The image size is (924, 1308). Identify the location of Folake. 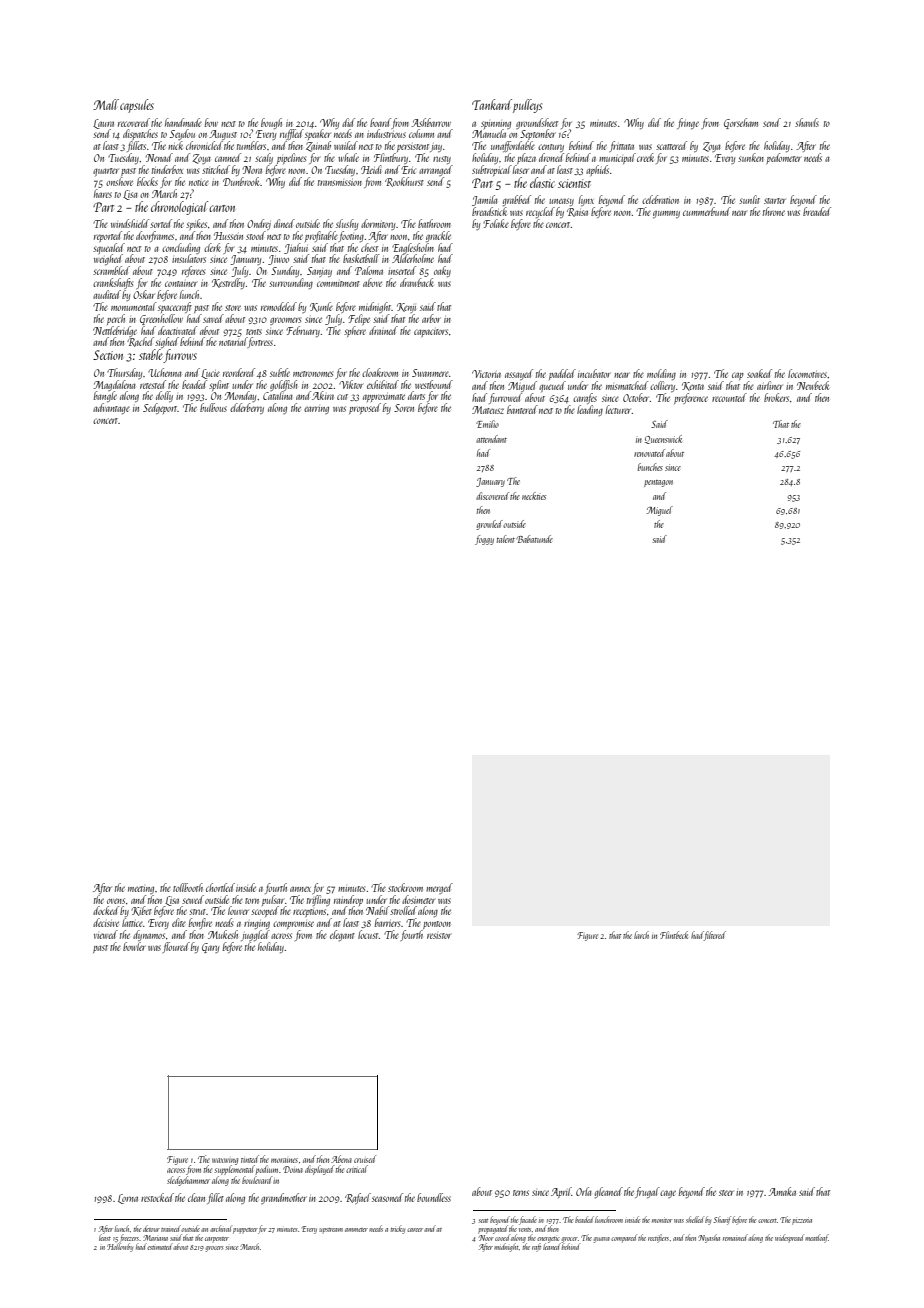
(496, 223).
